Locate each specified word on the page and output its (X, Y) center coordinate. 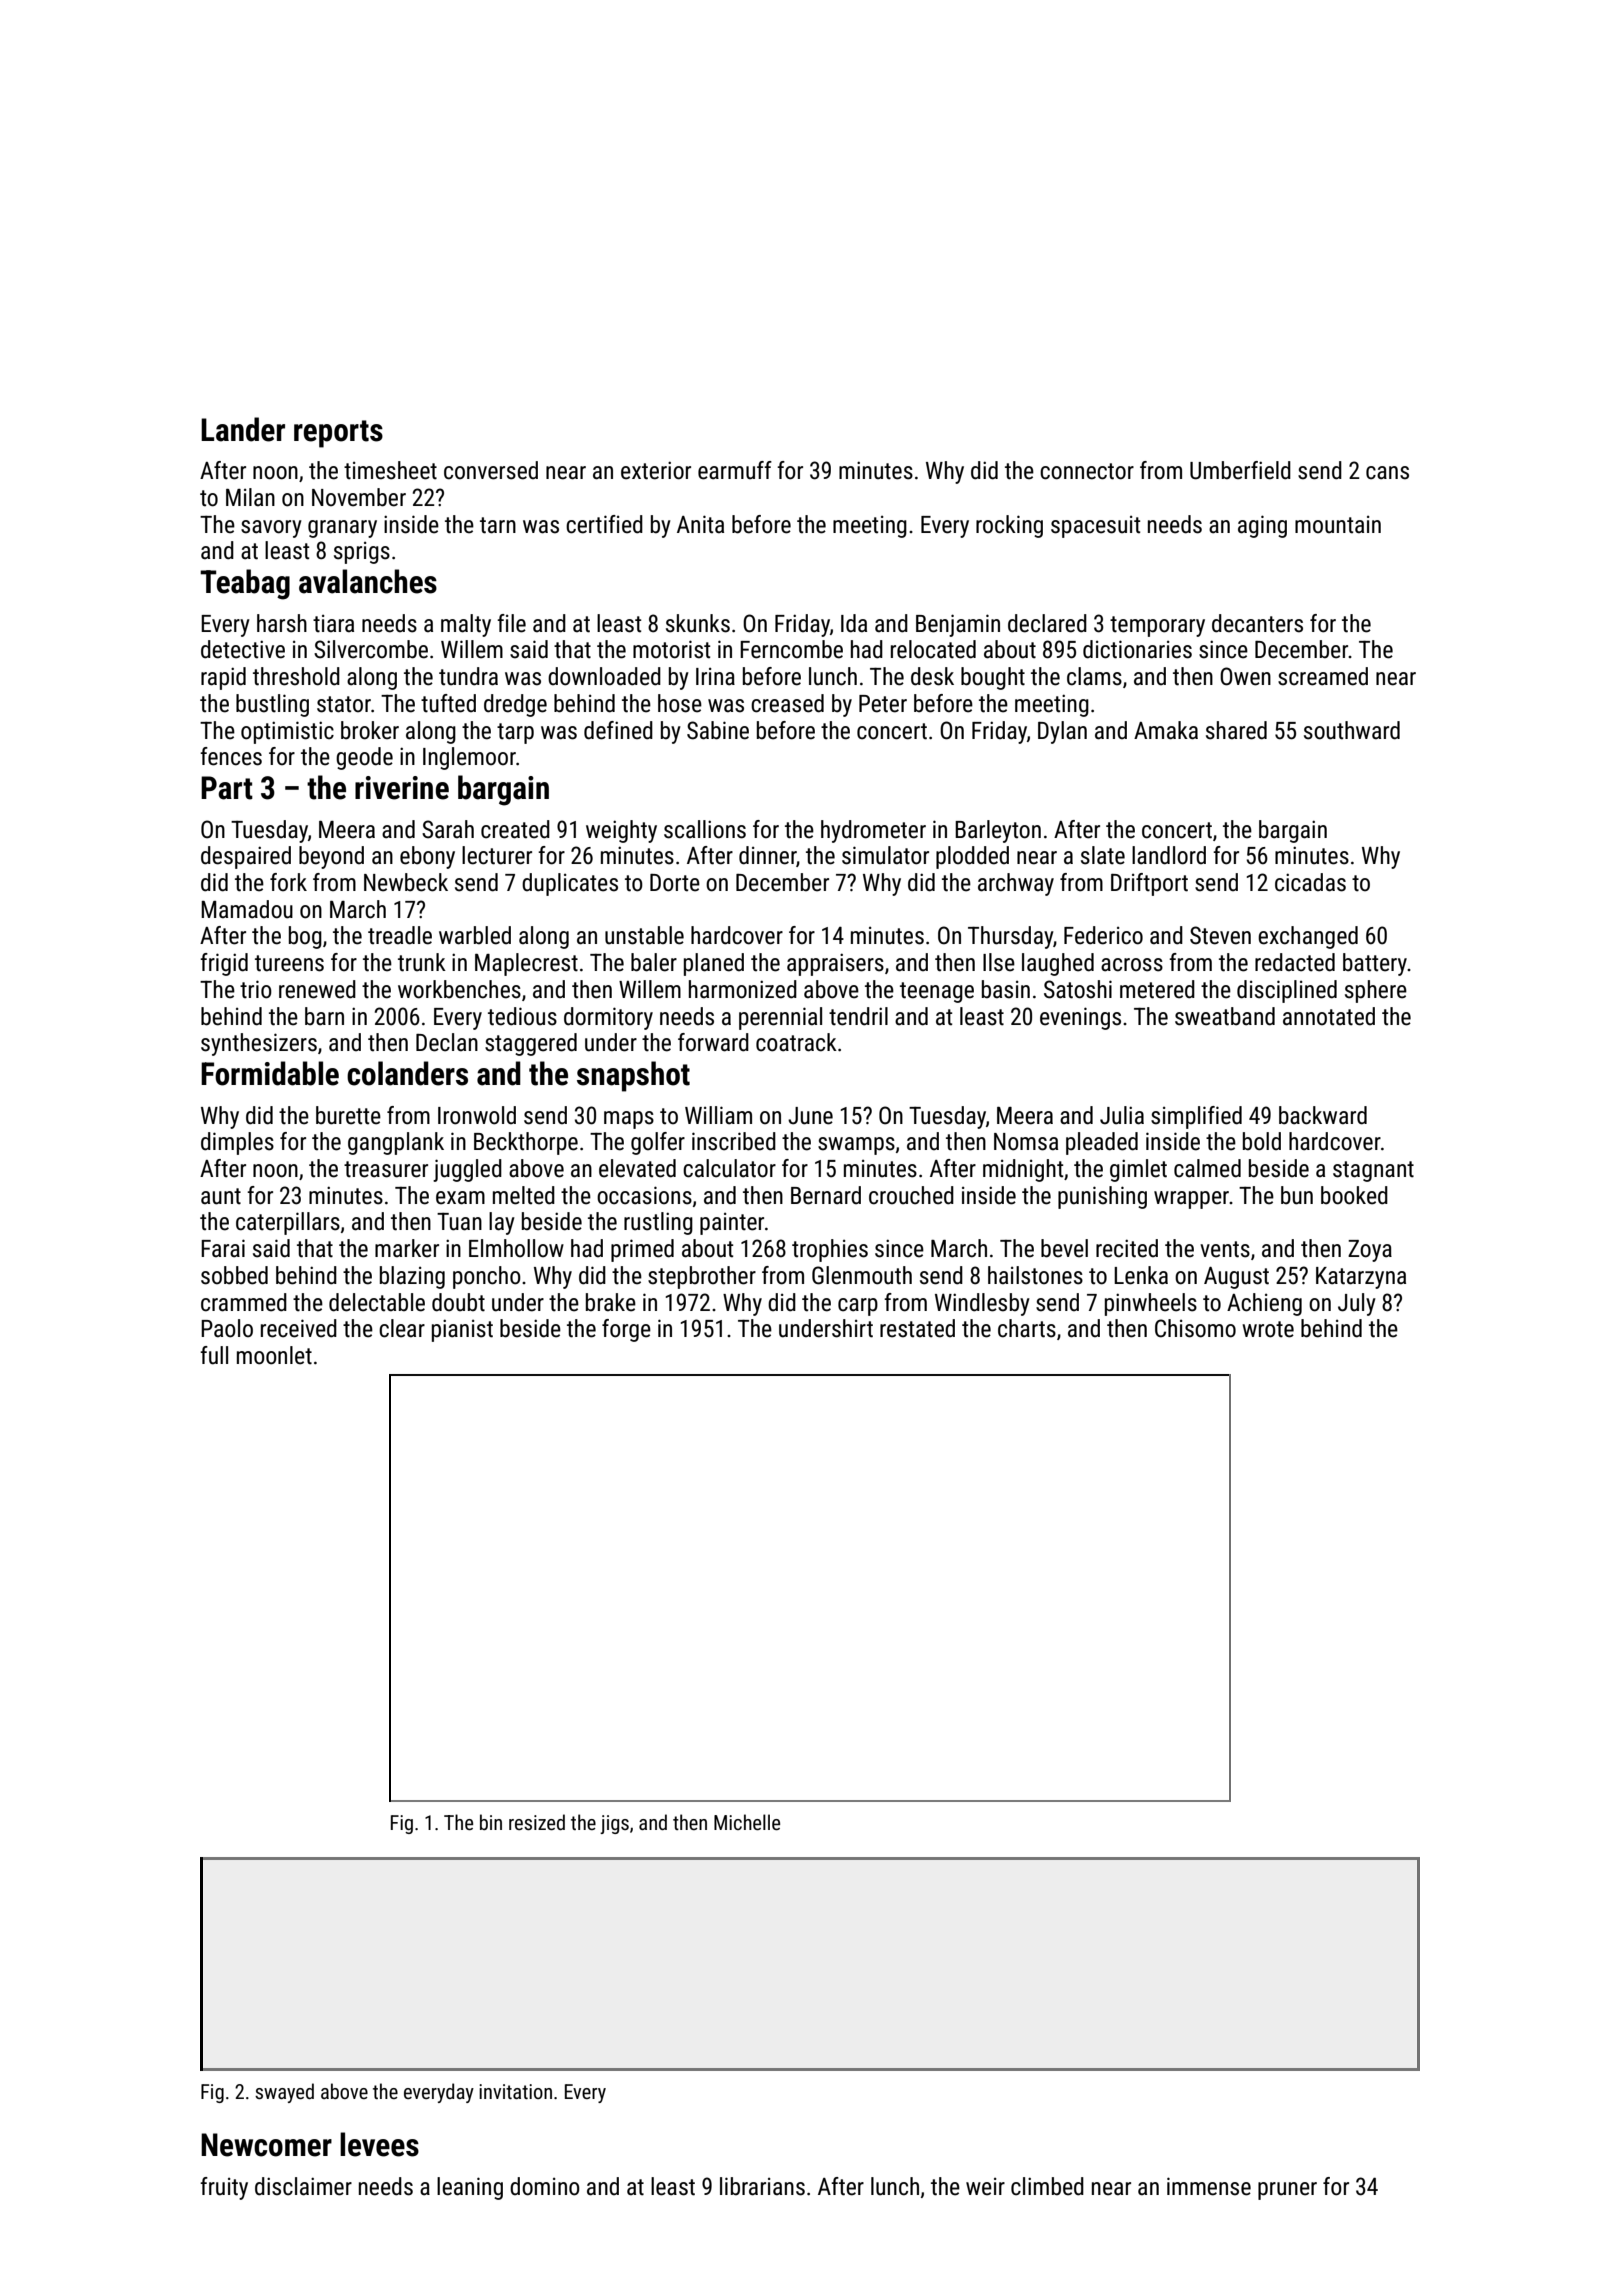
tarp (515, 733)
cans (1387, 473)
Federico (1103, 935)
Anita (700, 524)
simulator (885, 855)
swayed (284, 2093)
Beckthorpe (526, 1143)
